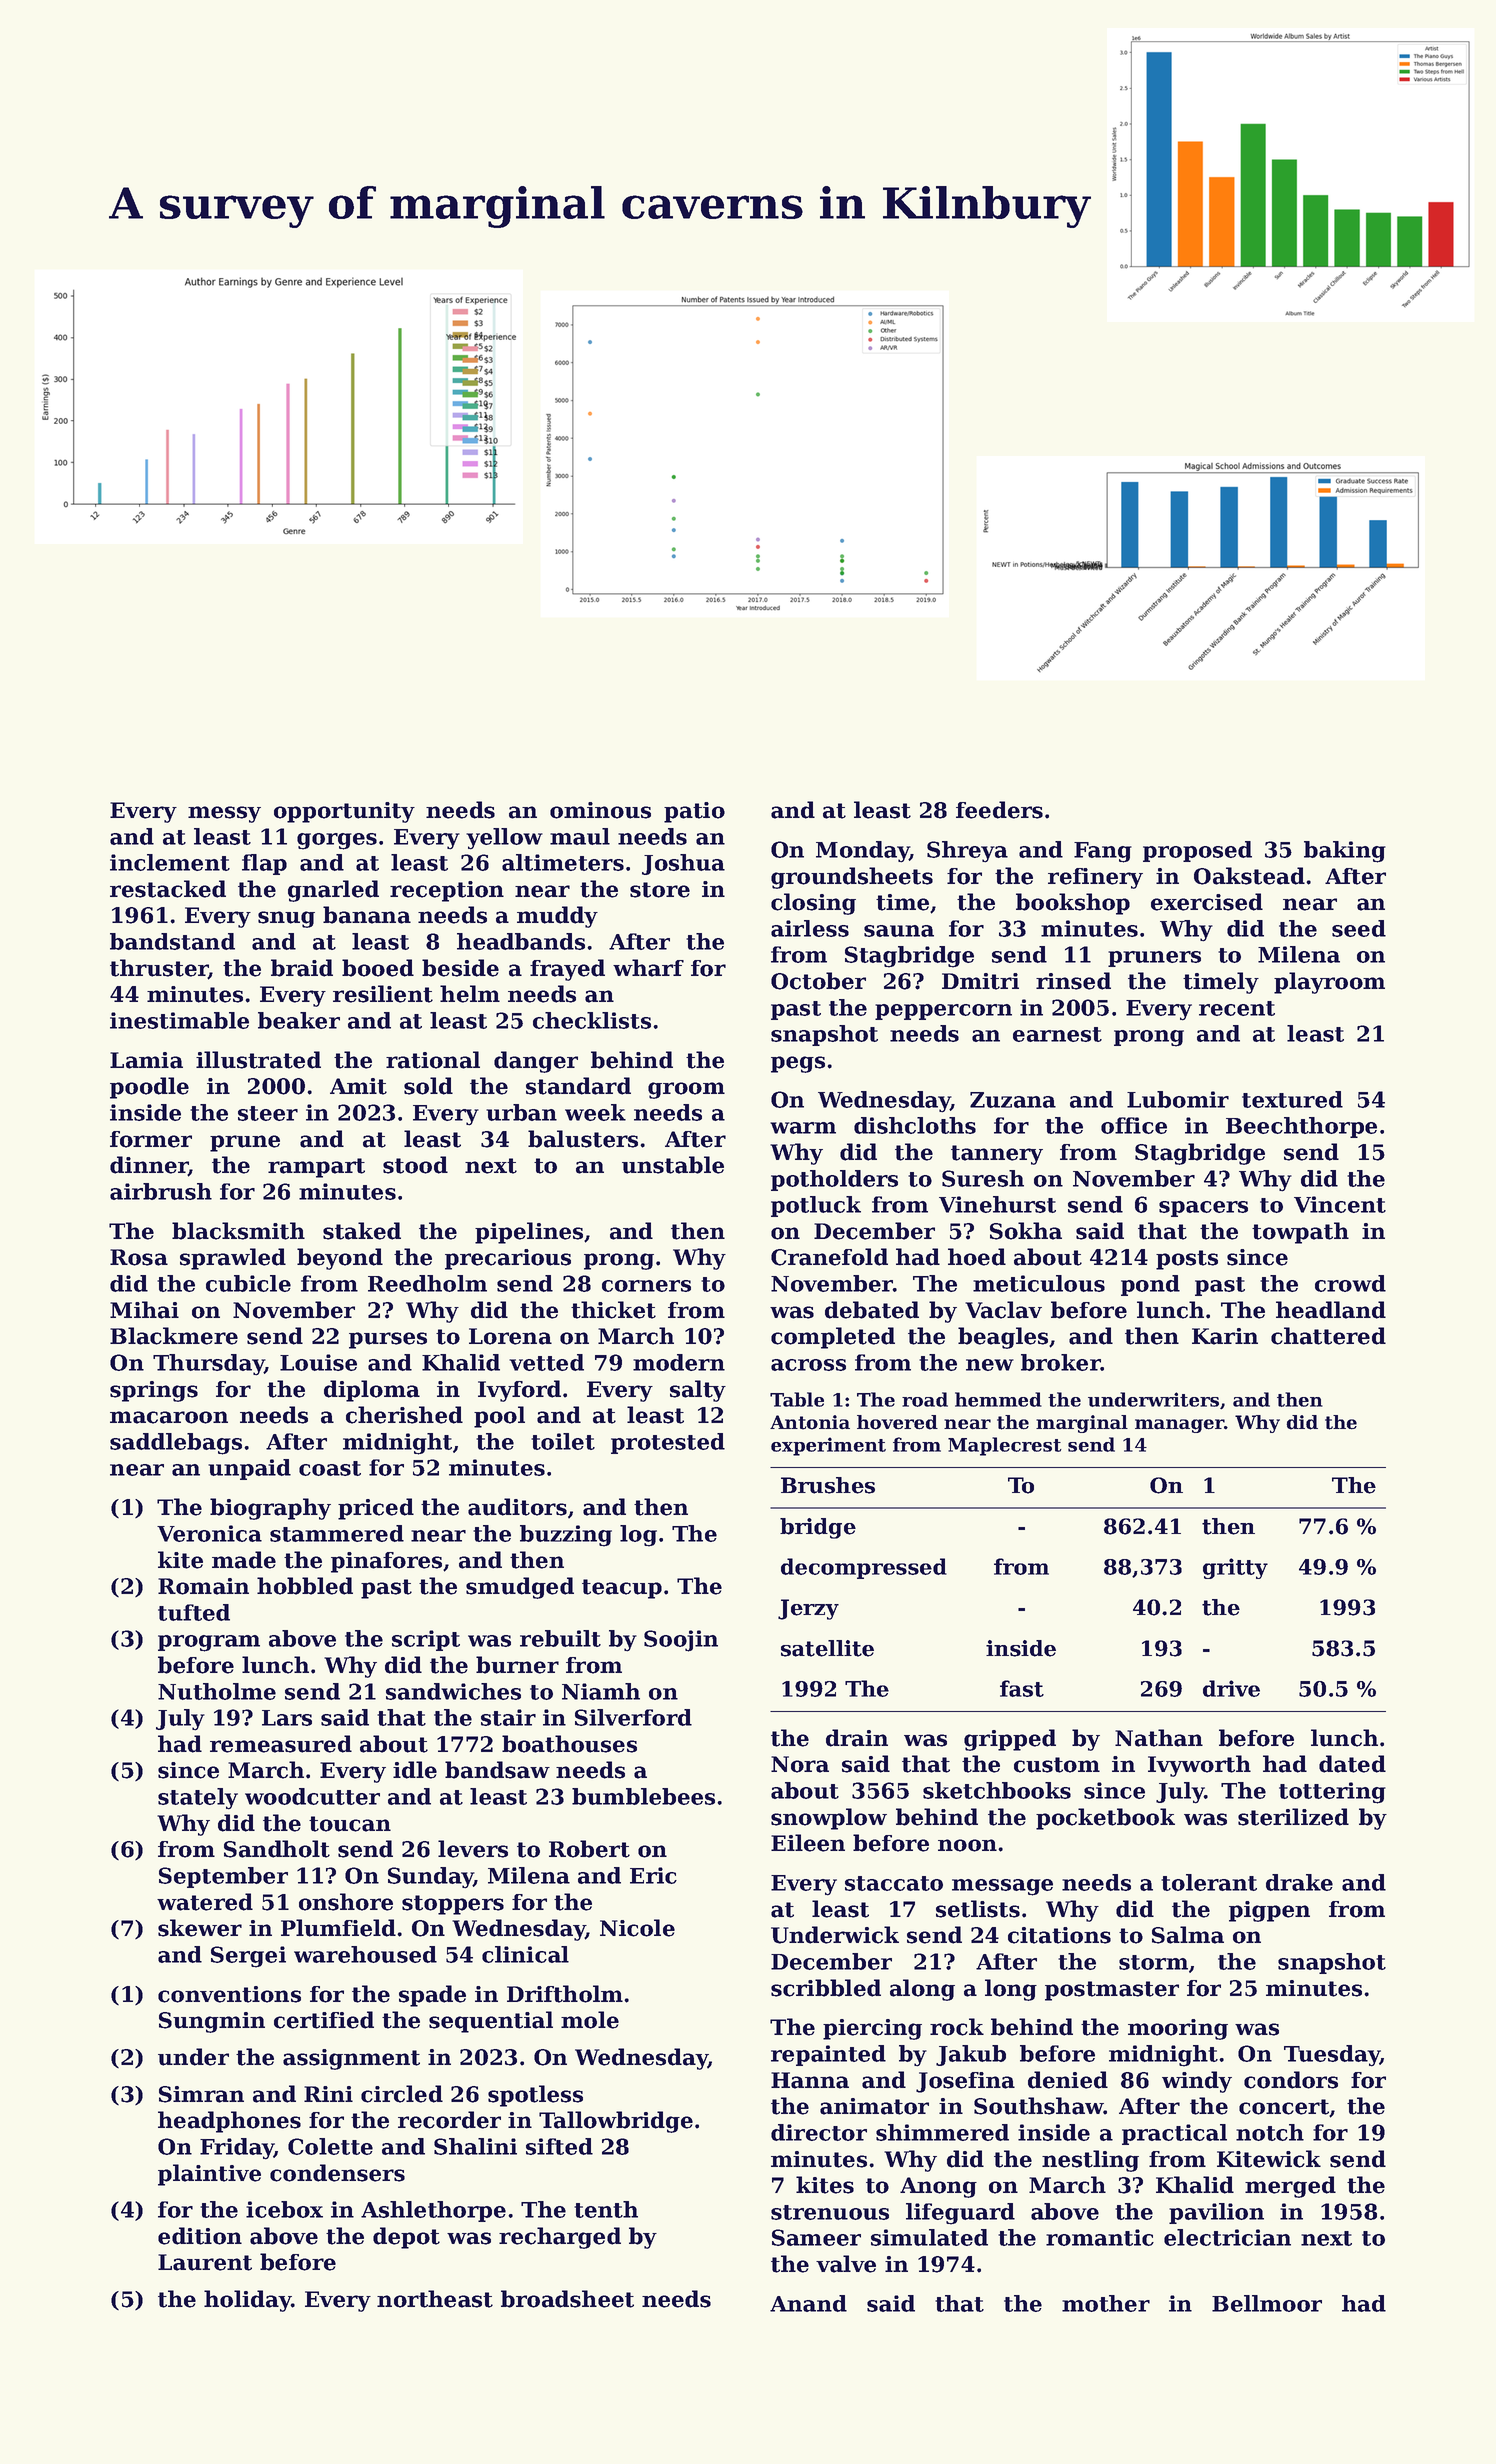 The width and height of the screenshot is (1496, 2464). I want to click on pond, so click(1150, 1285).
